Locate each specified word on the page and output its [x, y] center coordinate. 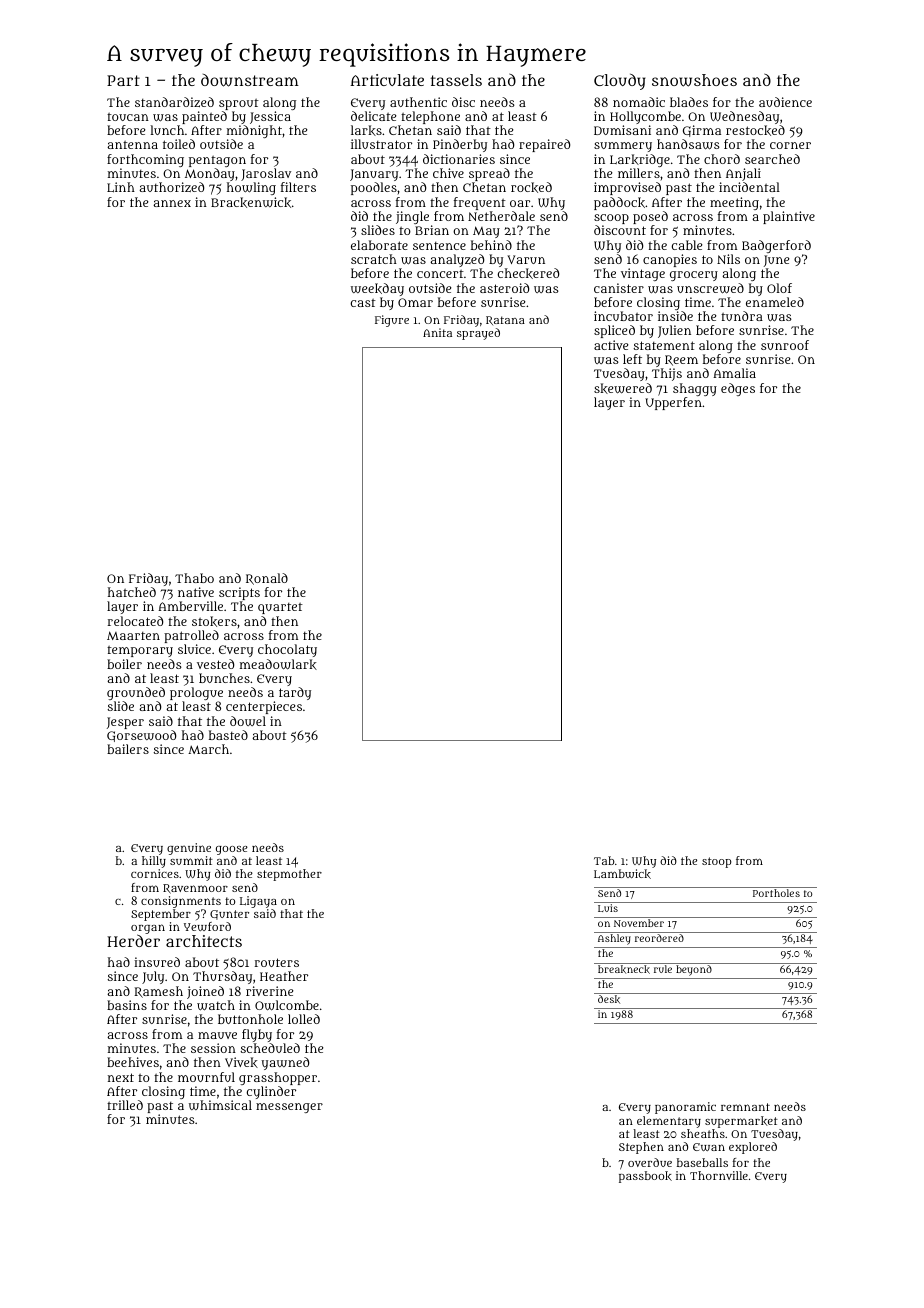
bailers [128, 749]
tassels [456, 80]
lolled [304, 1019]
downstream [250, 80]
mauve [217, 1035]
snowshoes [694, 80]
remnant [745, 1107]
